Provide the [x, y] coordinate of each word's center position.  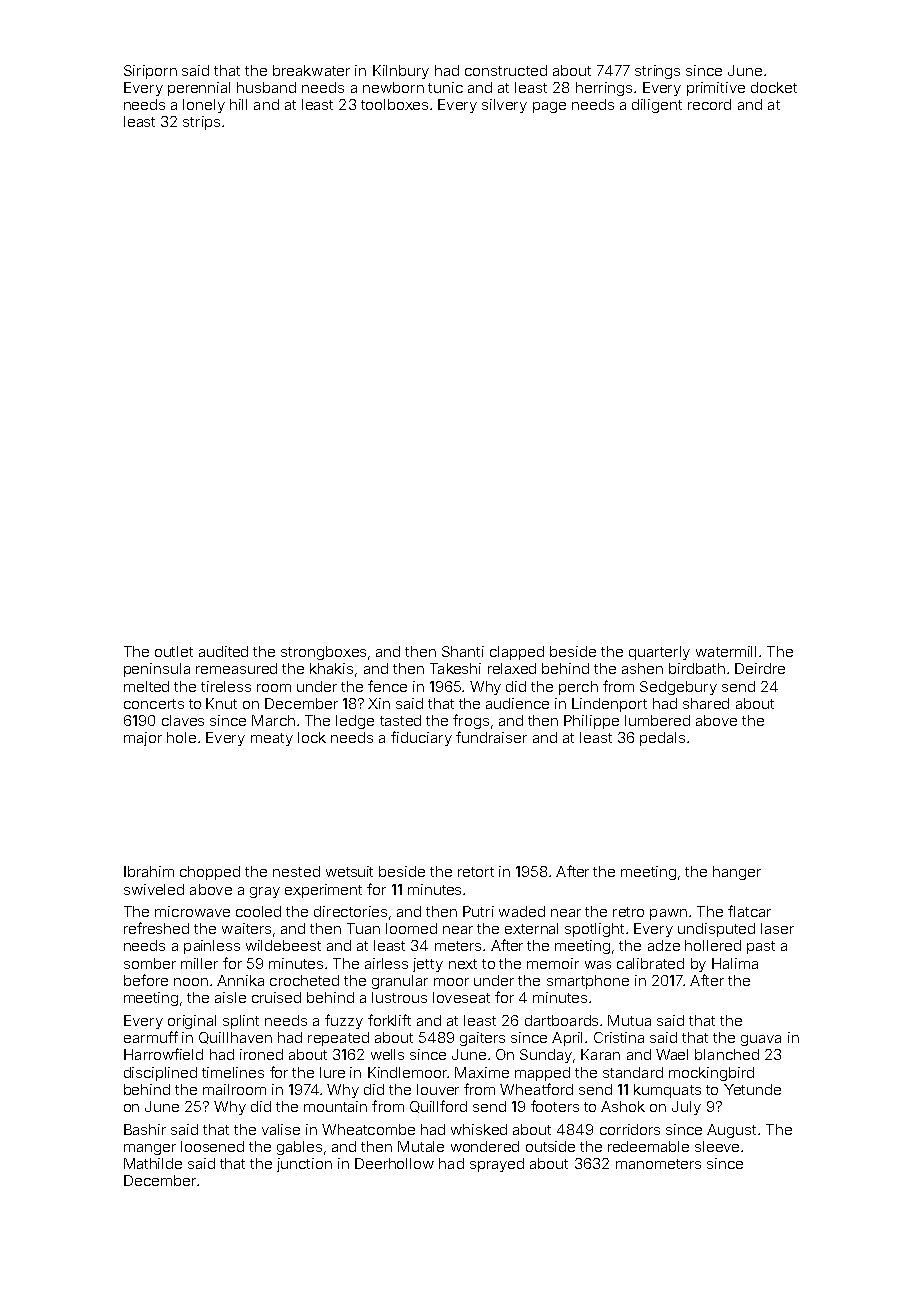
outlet [174, 651]
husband [266, 87]
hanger [737, 873]
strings [657, 72]
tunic [445, 87]
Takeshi [455, 668]
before [146, 980]
